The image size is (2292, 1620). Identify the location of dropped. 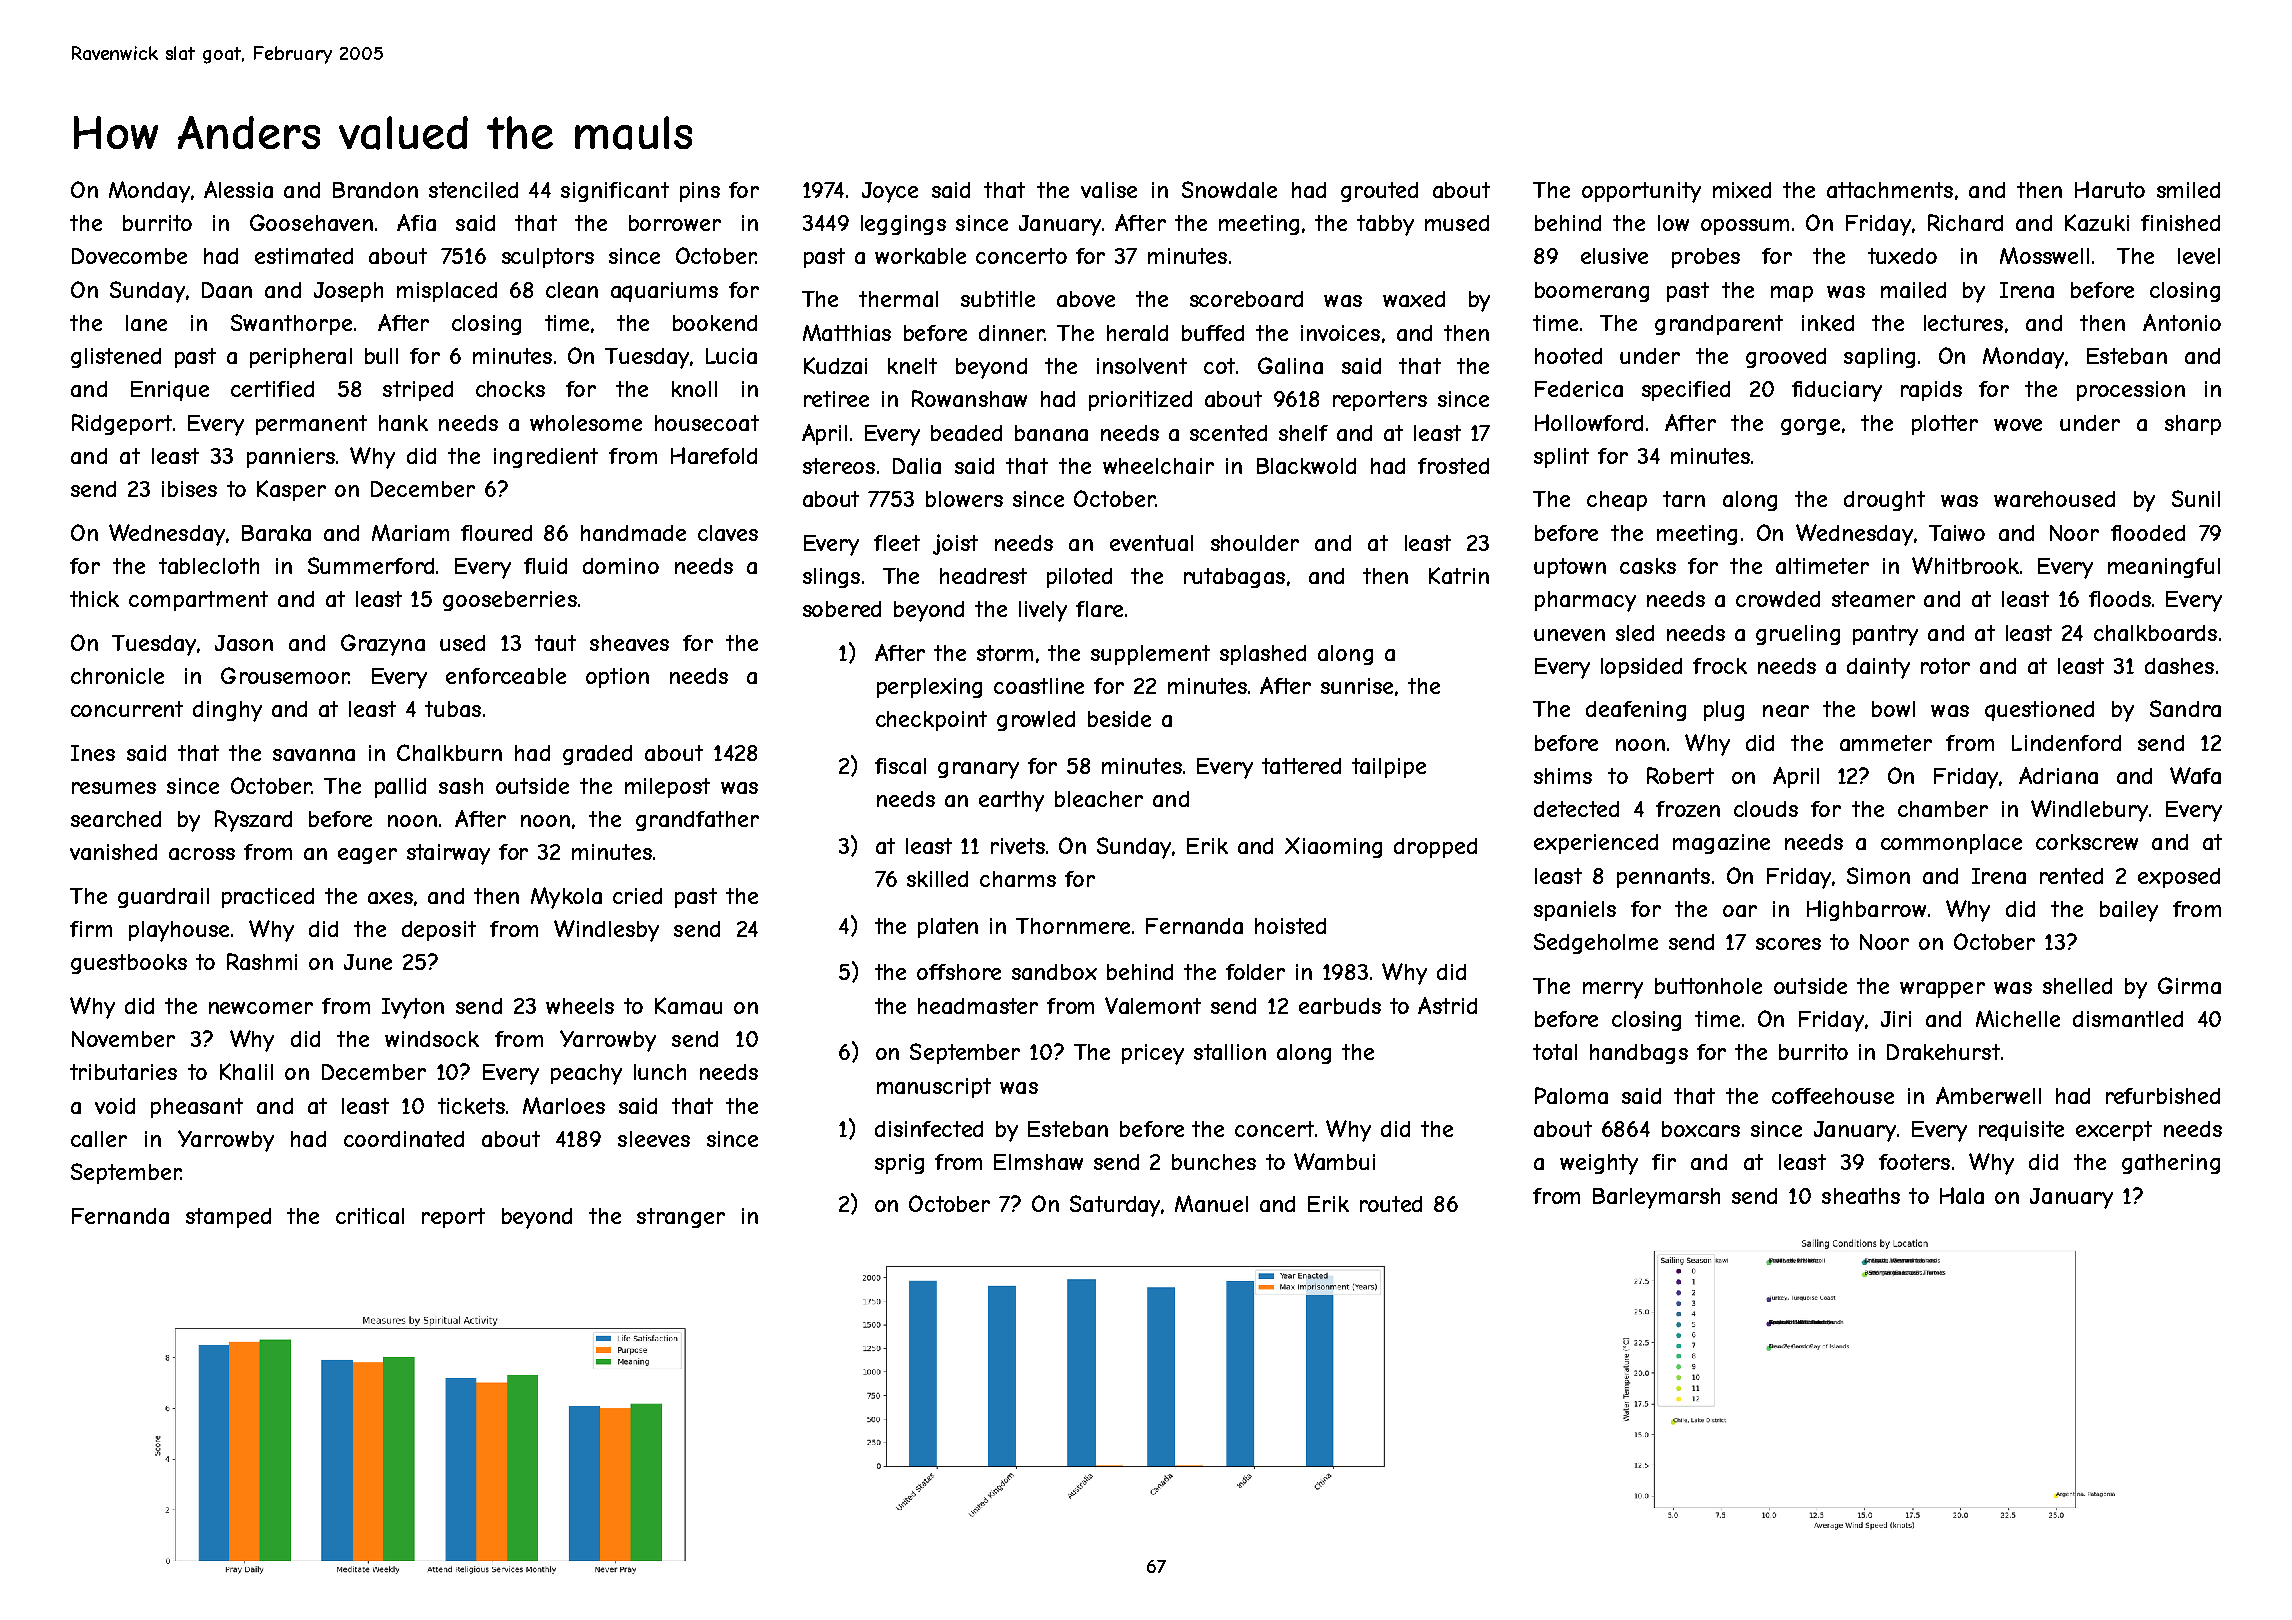
(1435, 848).
